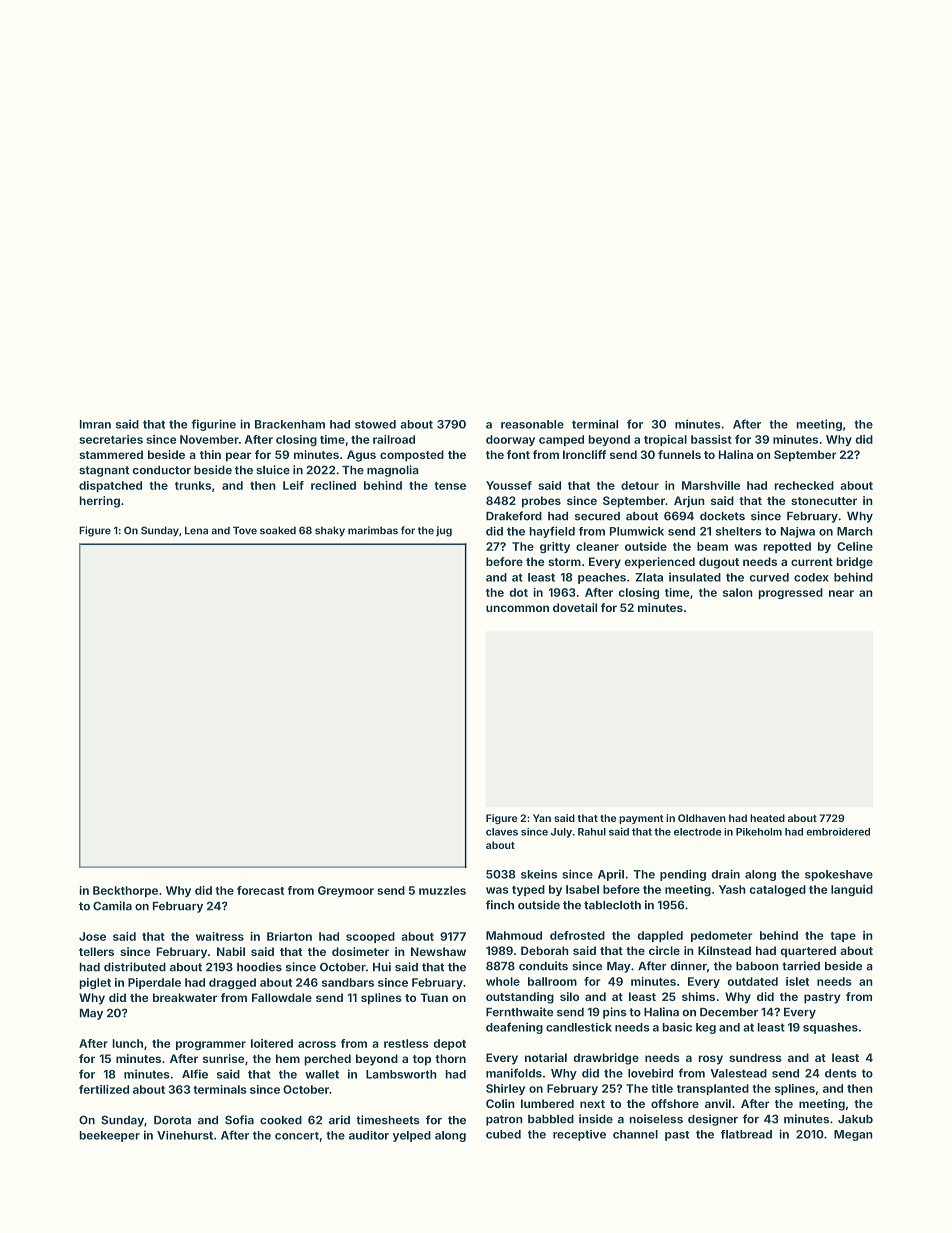 The width and height of the screenshot is (952, 1233). What do you see at coordinates (542, 818) in the screenshot?
I see `Yan` at bounding box center [542, 818].
